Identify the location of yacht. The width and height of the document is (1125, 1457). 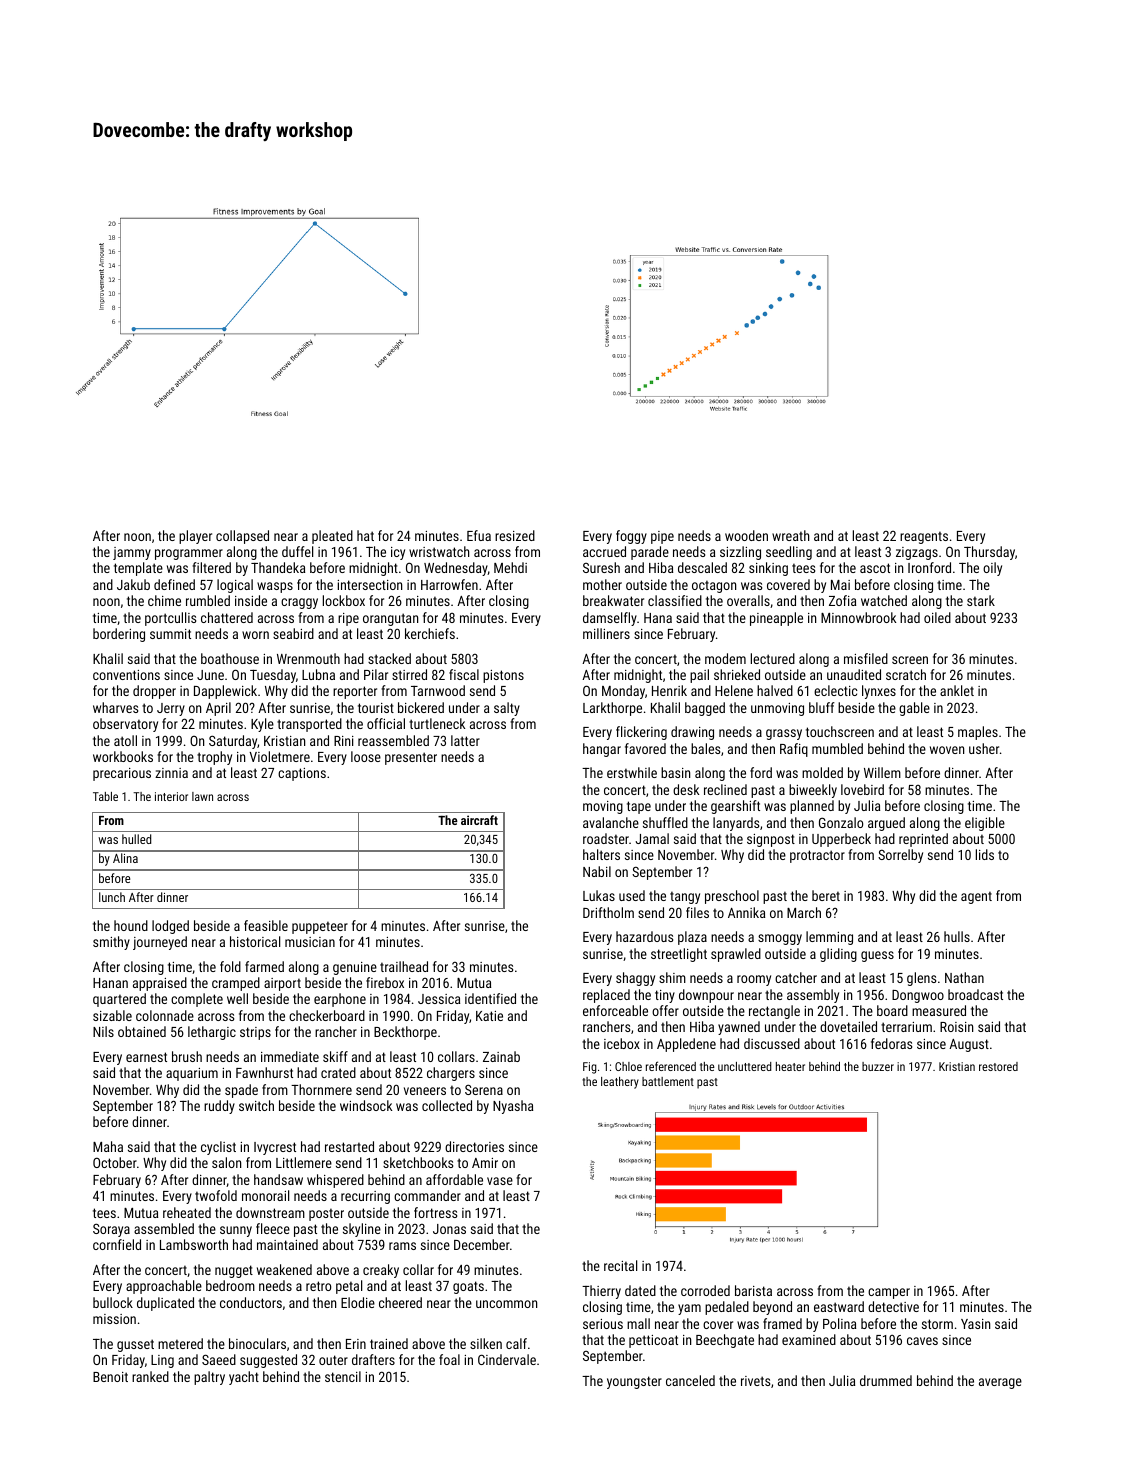
(244, 1378).
